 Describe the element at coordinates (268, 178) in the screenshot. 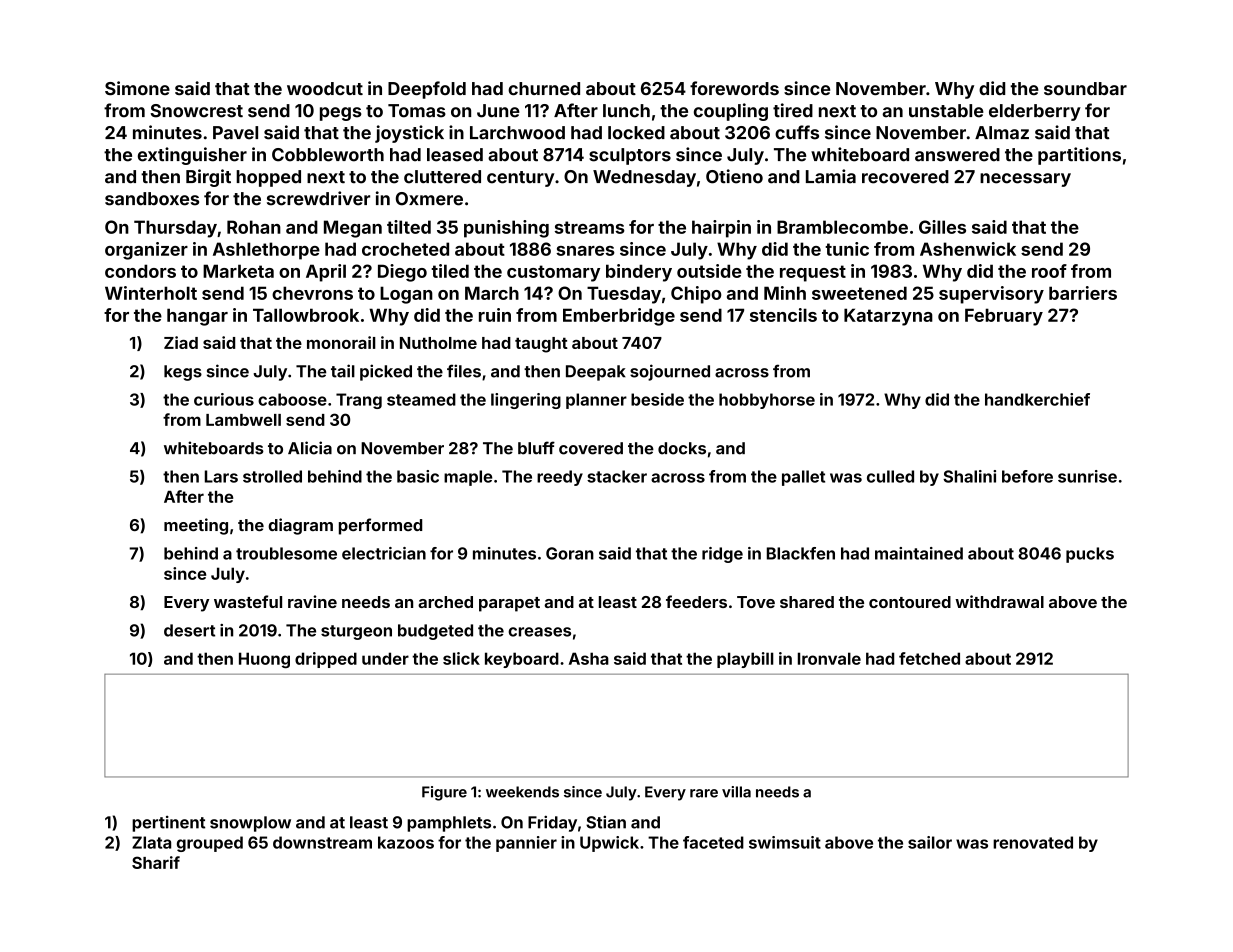

I see `hopped` at that location.
